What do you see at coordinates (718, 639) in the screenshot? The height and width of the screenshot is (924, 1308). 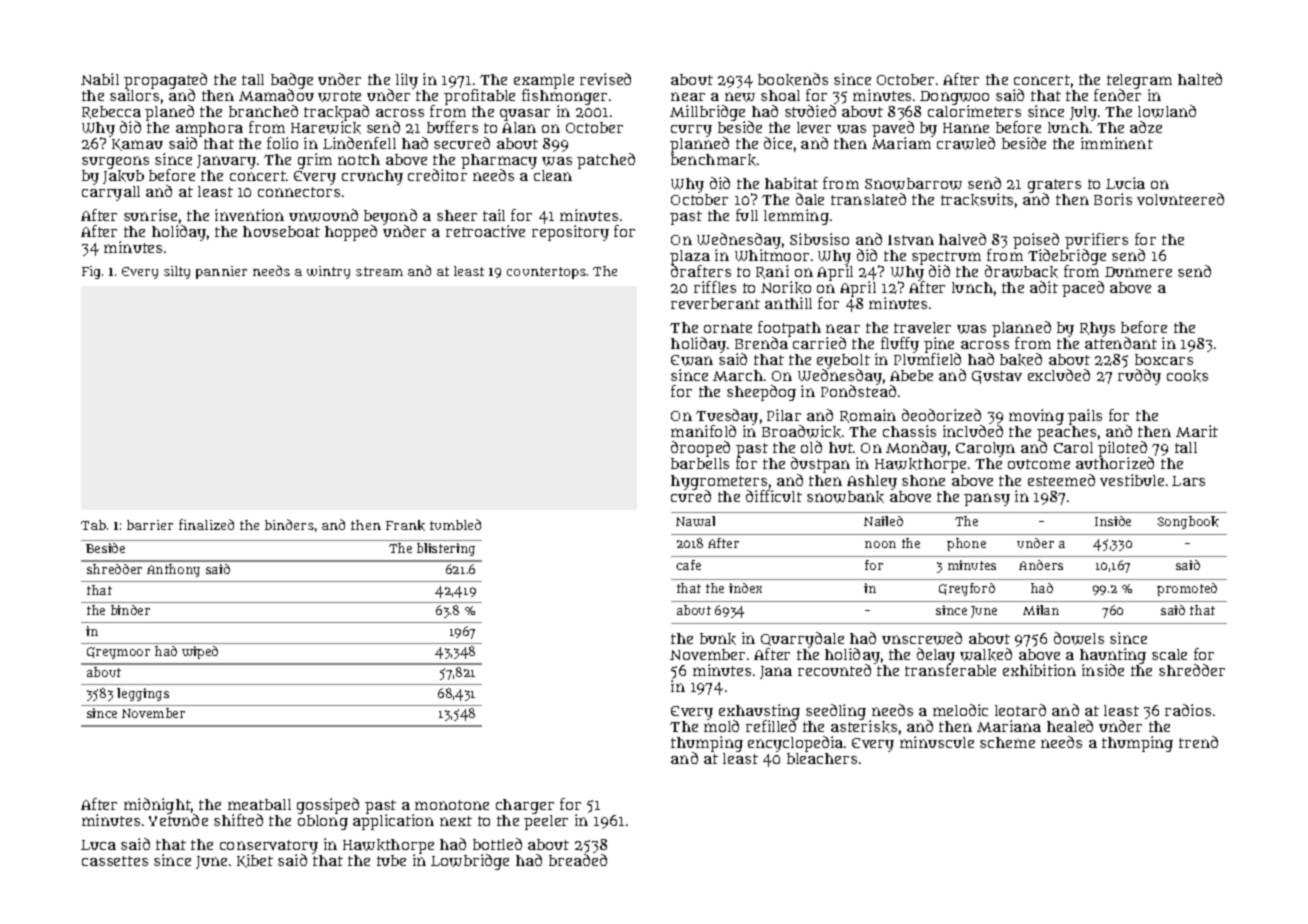 I see `bunk` at bounding box center [718, 639].
